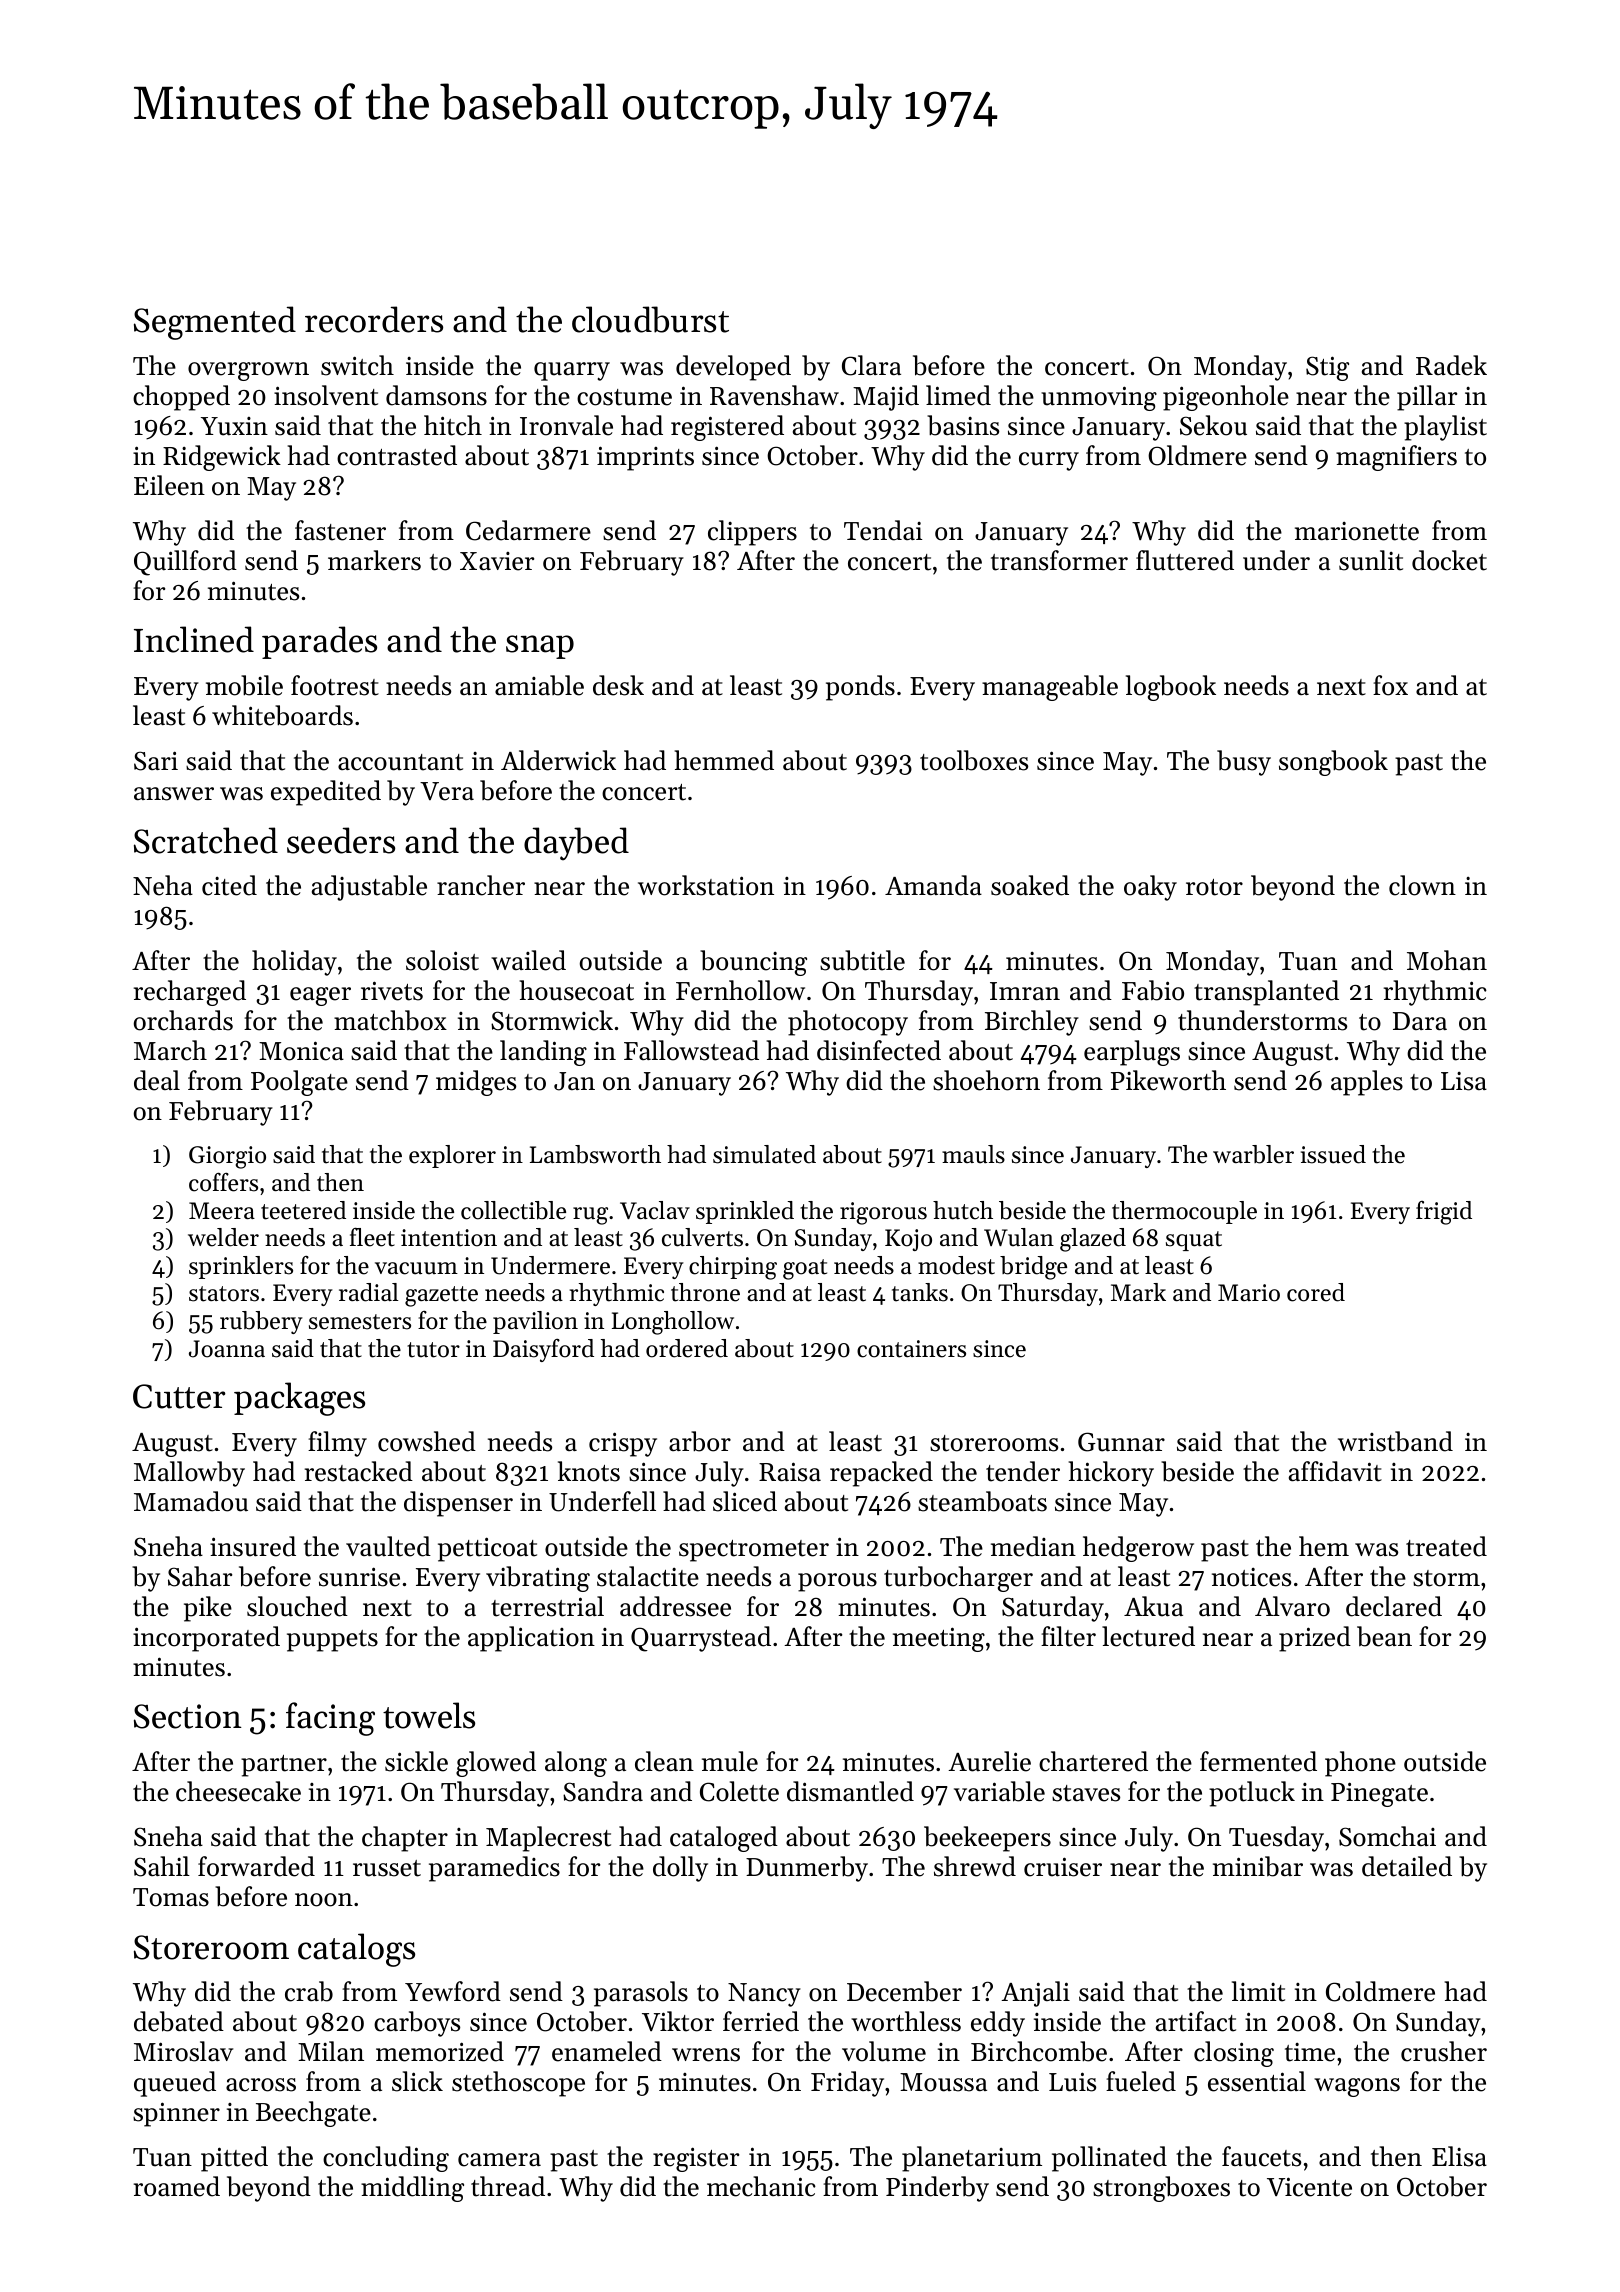 Image resolution: width=1620 pixels, height=2292 pixels. What do you see at coordinates (700, 1441) in the screenshot?
I see `arbor` at bounding box center [700, 1441].
